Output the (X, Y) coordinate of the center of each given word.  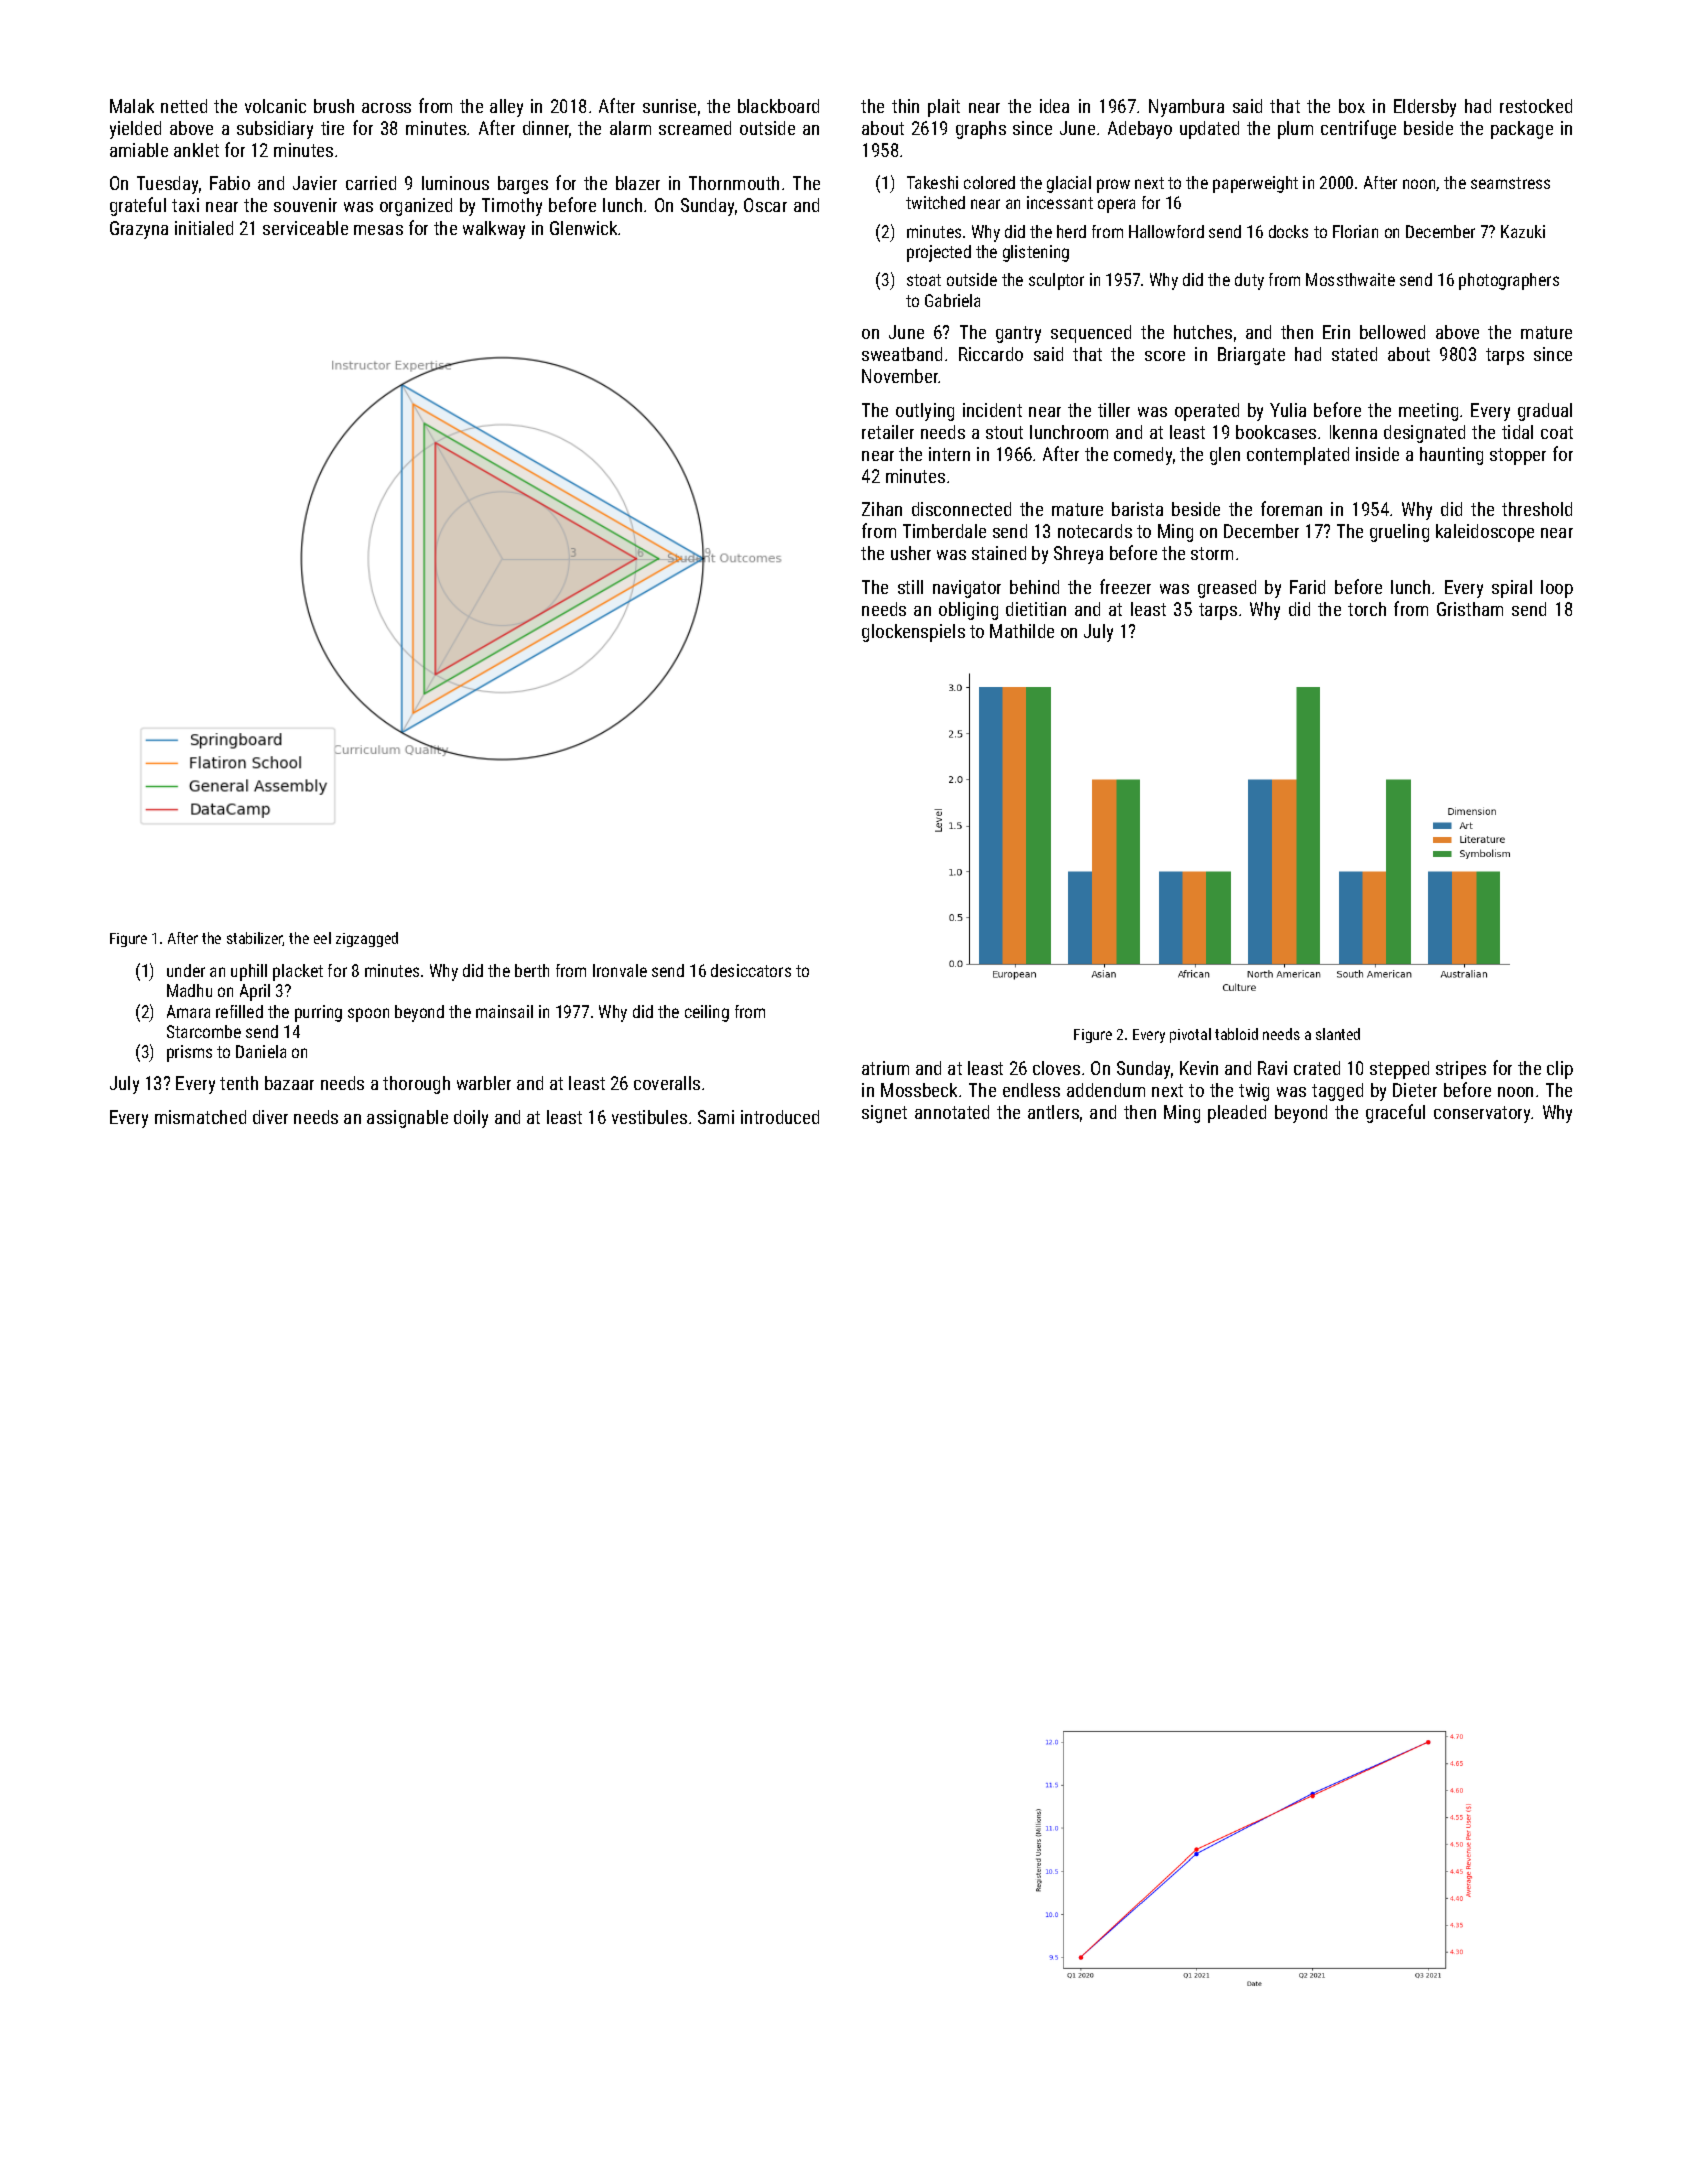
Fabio (230, 183)
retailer (888, 432)
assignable (407, 1119)
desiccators (751, 970)
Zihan (882, 509)
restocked (1536, 106)
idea (1054, 106)
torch (1367, 609)
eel (322, 938)
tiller (1114, 410)
